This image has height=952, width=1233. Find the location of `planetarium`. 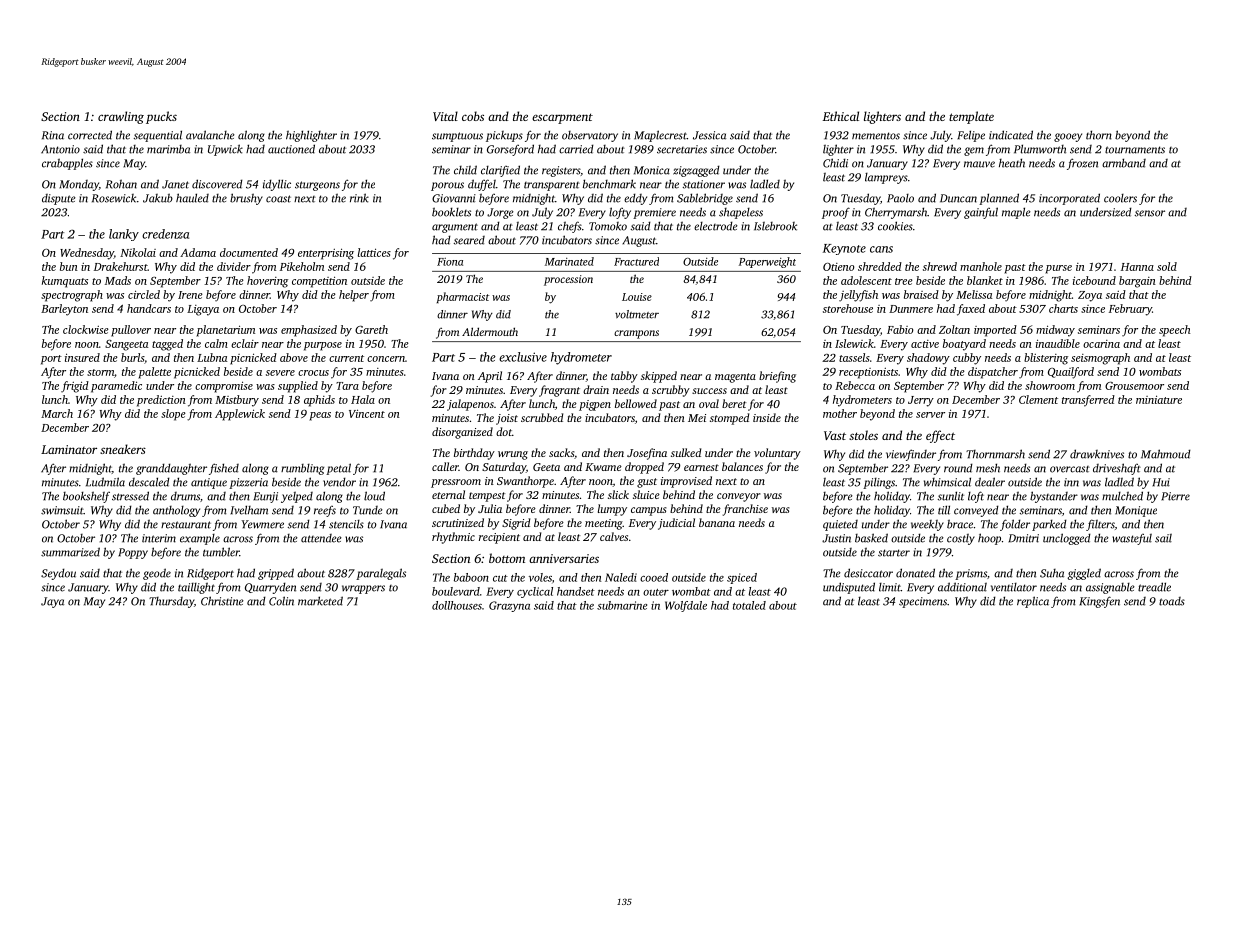

planetarium is located at coordinates (225, 331).
